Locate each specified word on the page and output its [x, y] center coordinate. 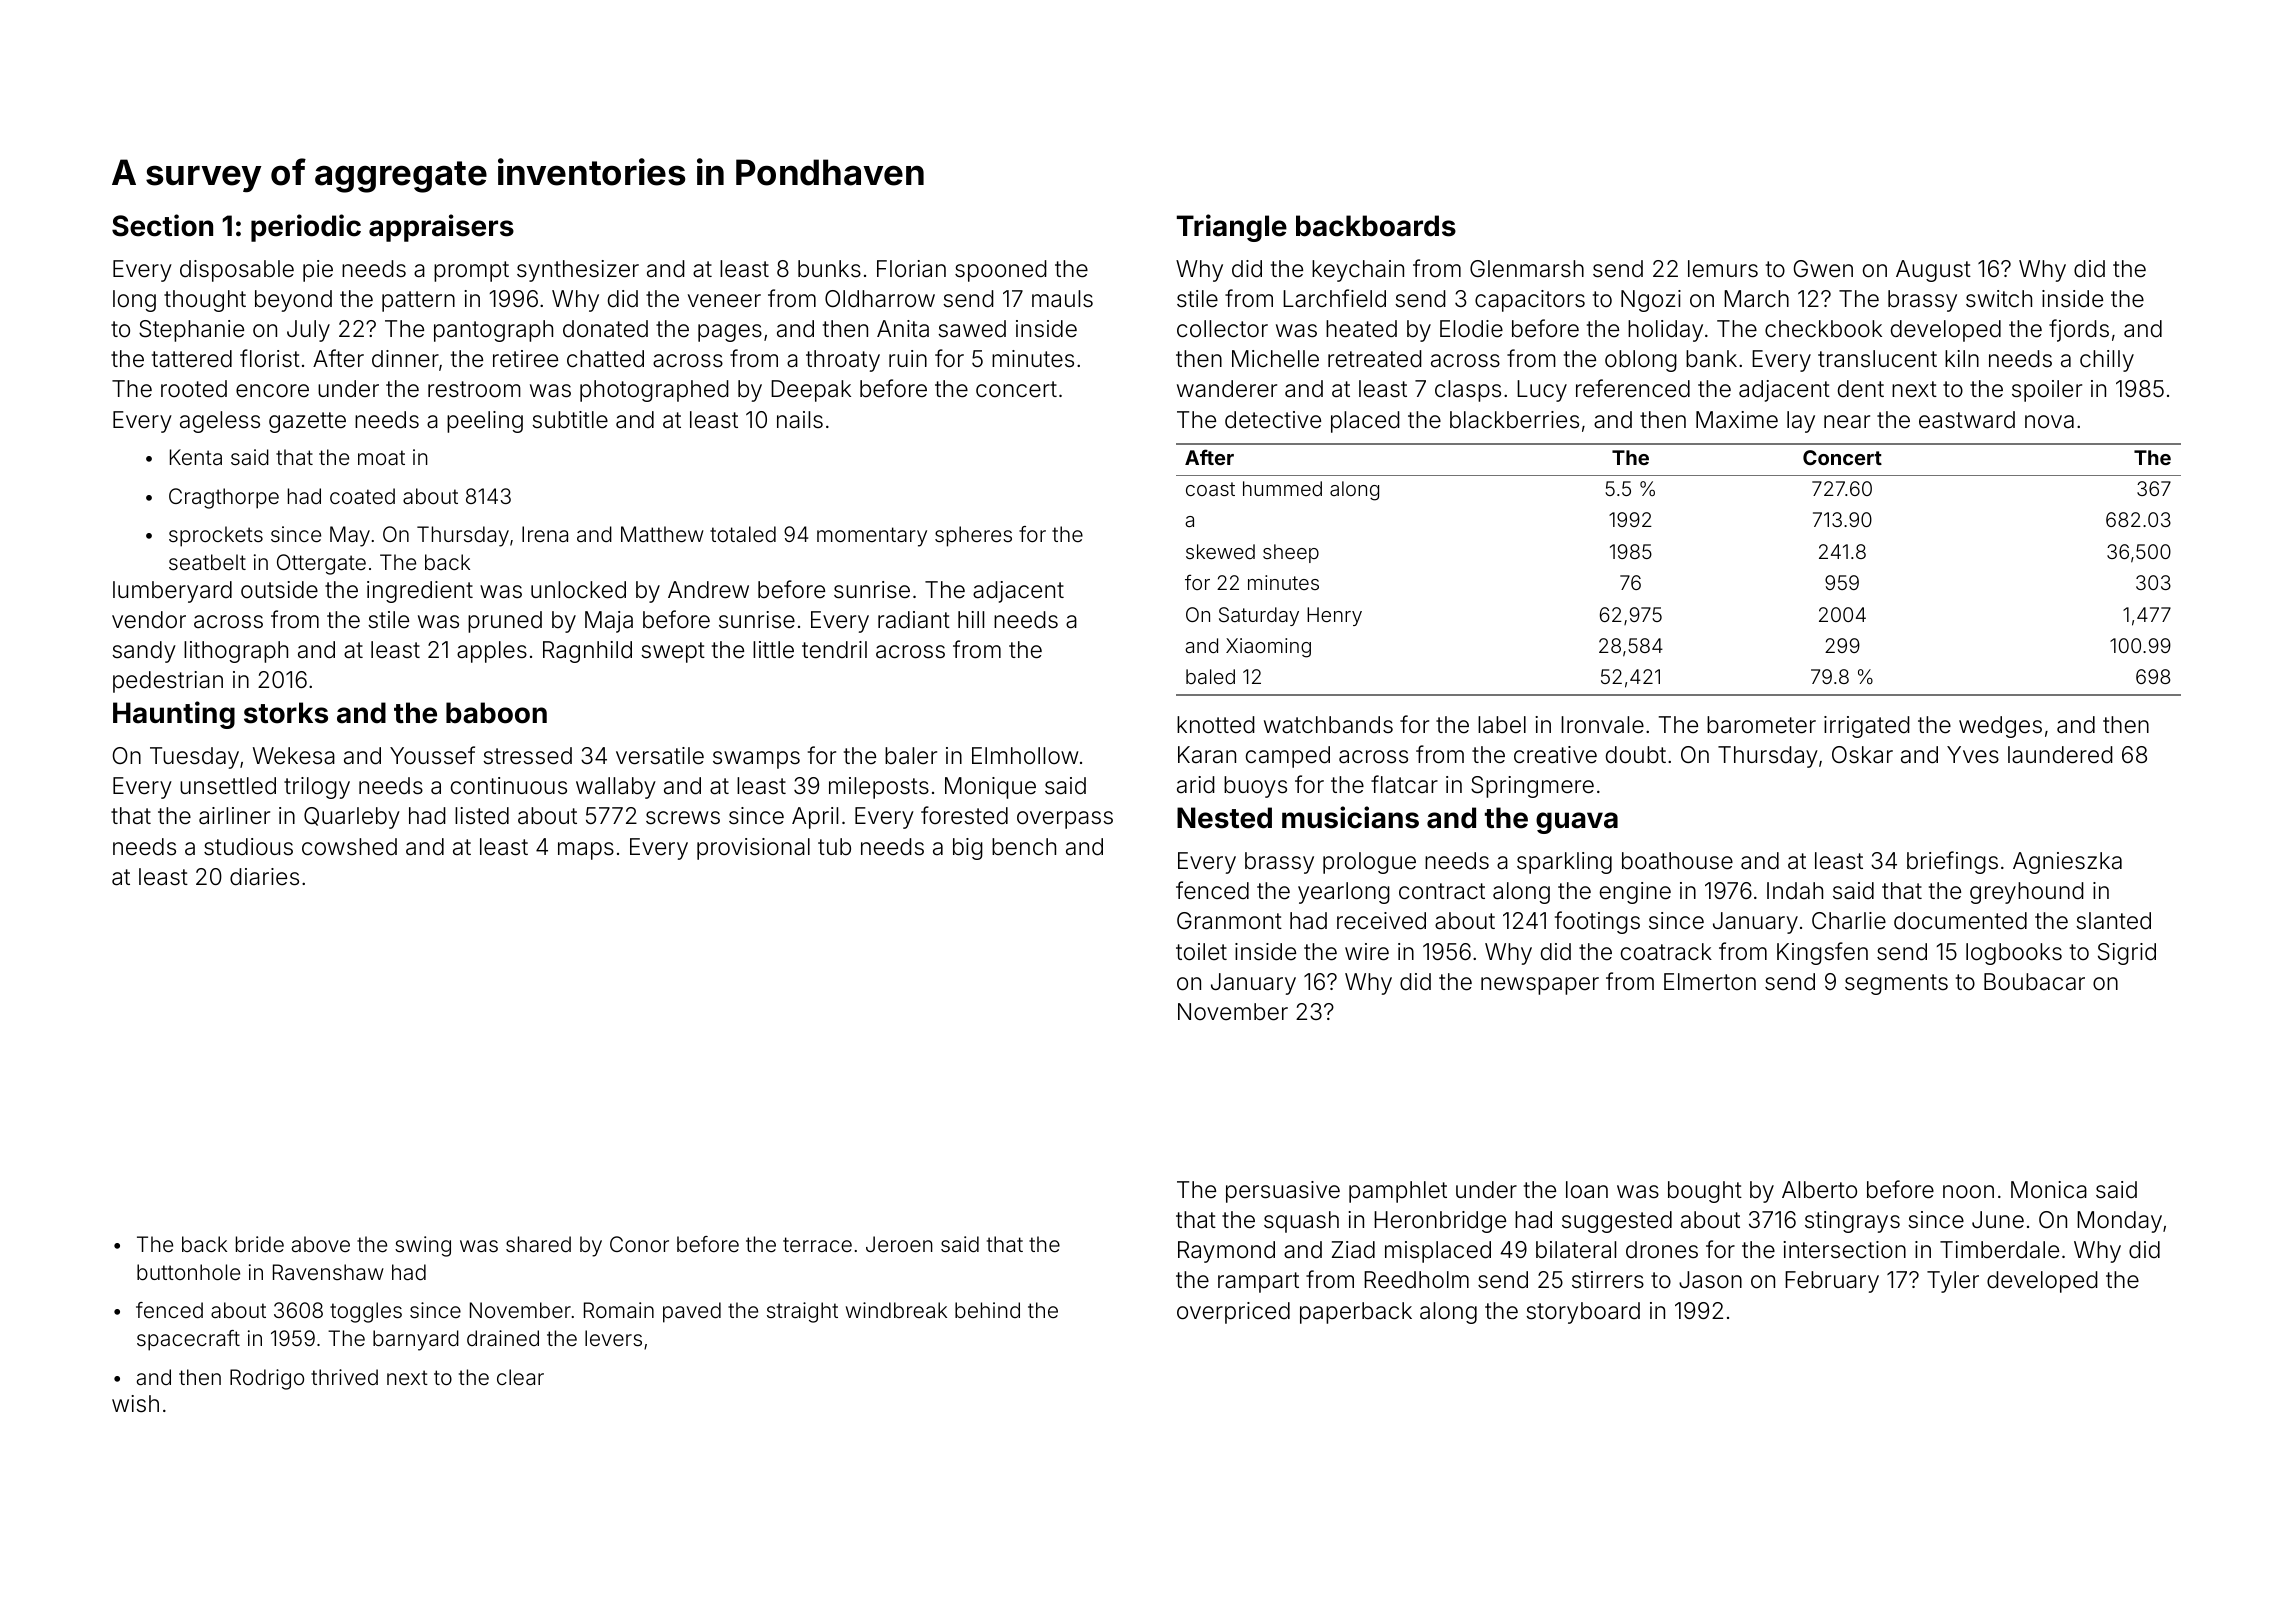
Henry [1334, 616]
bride [260, 1244]
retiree [525, 359]
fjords [2079, 330]
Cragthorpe [224, 498]
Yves [1973, 755]
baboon [496, 713]
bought [1705, 1192]
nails [800, 420]
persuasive [1283, 1192]
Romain [619, 1310]
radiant [914, 620]
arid [1196, 785]
